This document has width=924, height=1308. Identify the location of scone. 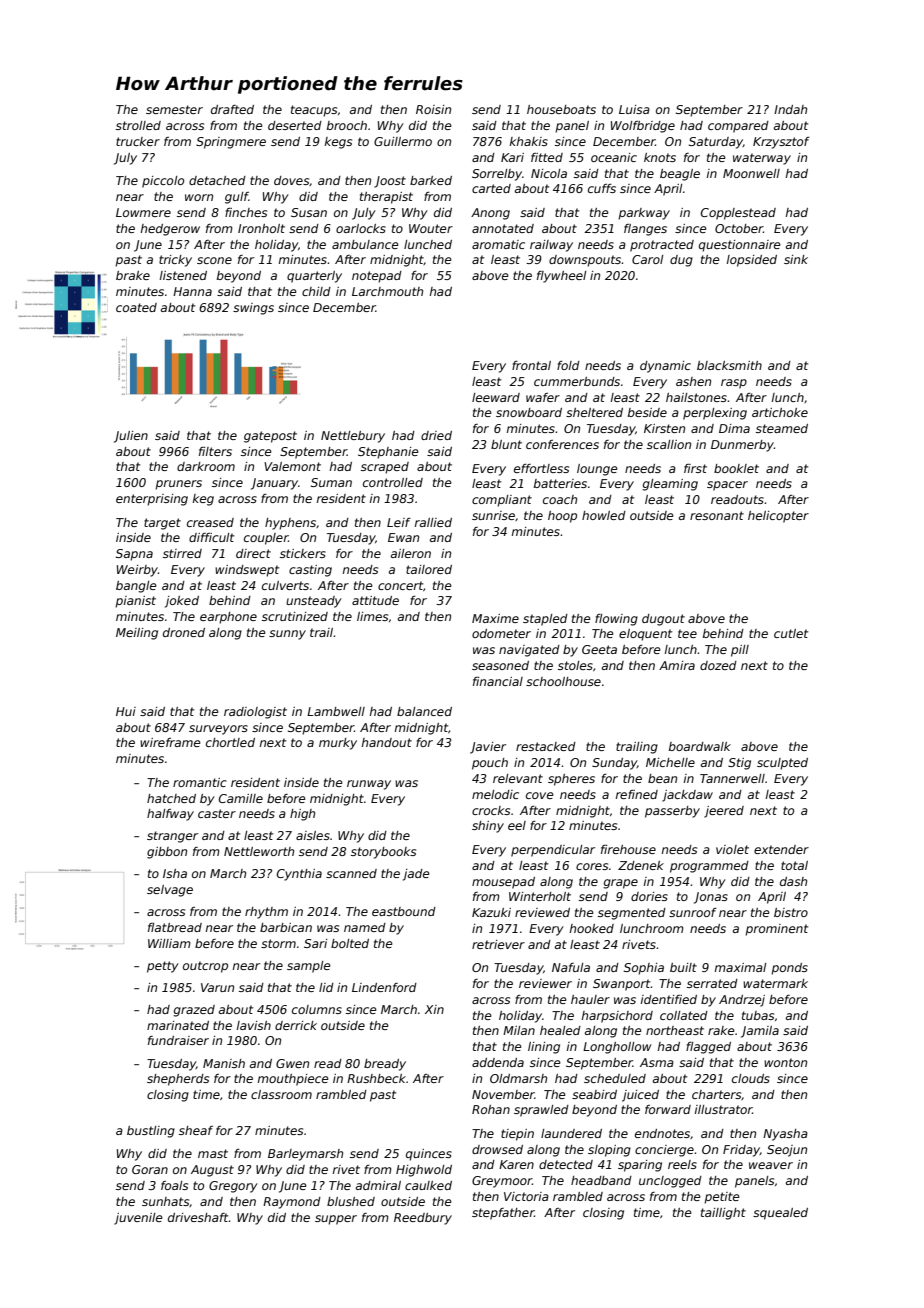
(214, 260).
